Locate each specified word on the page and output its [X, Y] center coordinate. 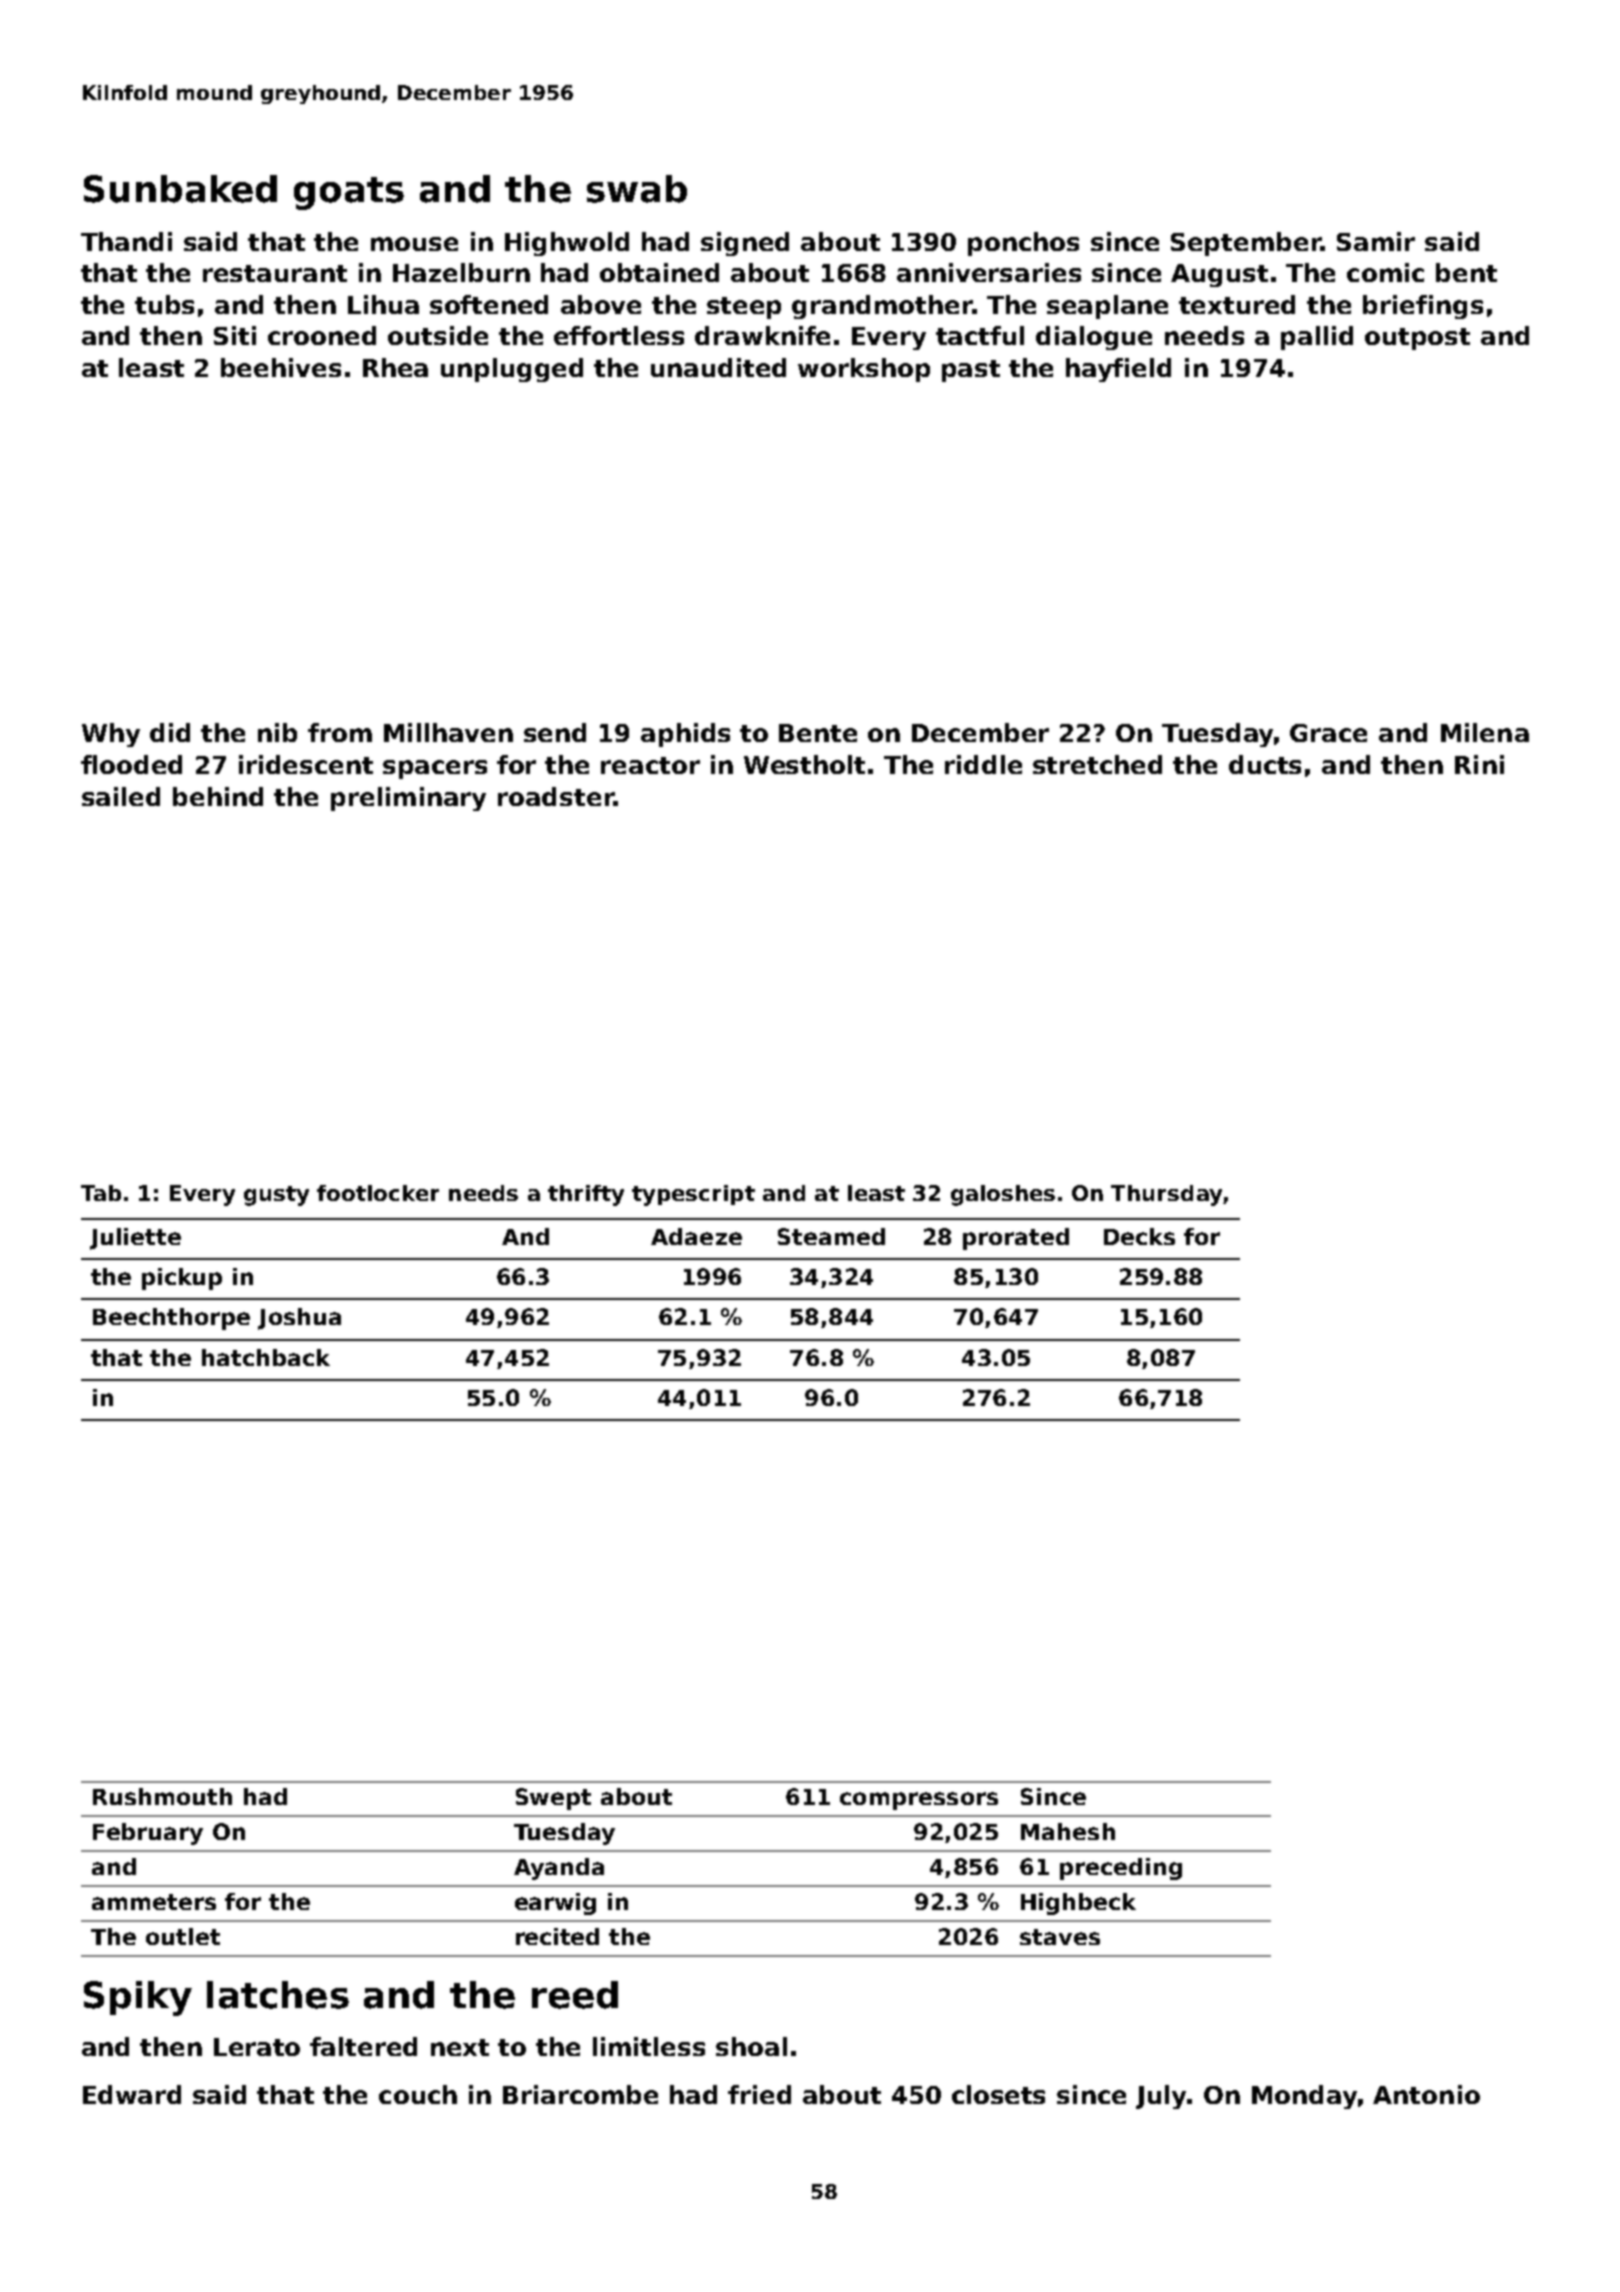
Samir [1376, 241]
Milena [1485, 732]
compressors [919, 1801]
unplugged [512, 370]
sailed [121, 796]
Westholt [804, 764]
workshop [864, 370]
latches [278, 1995]
